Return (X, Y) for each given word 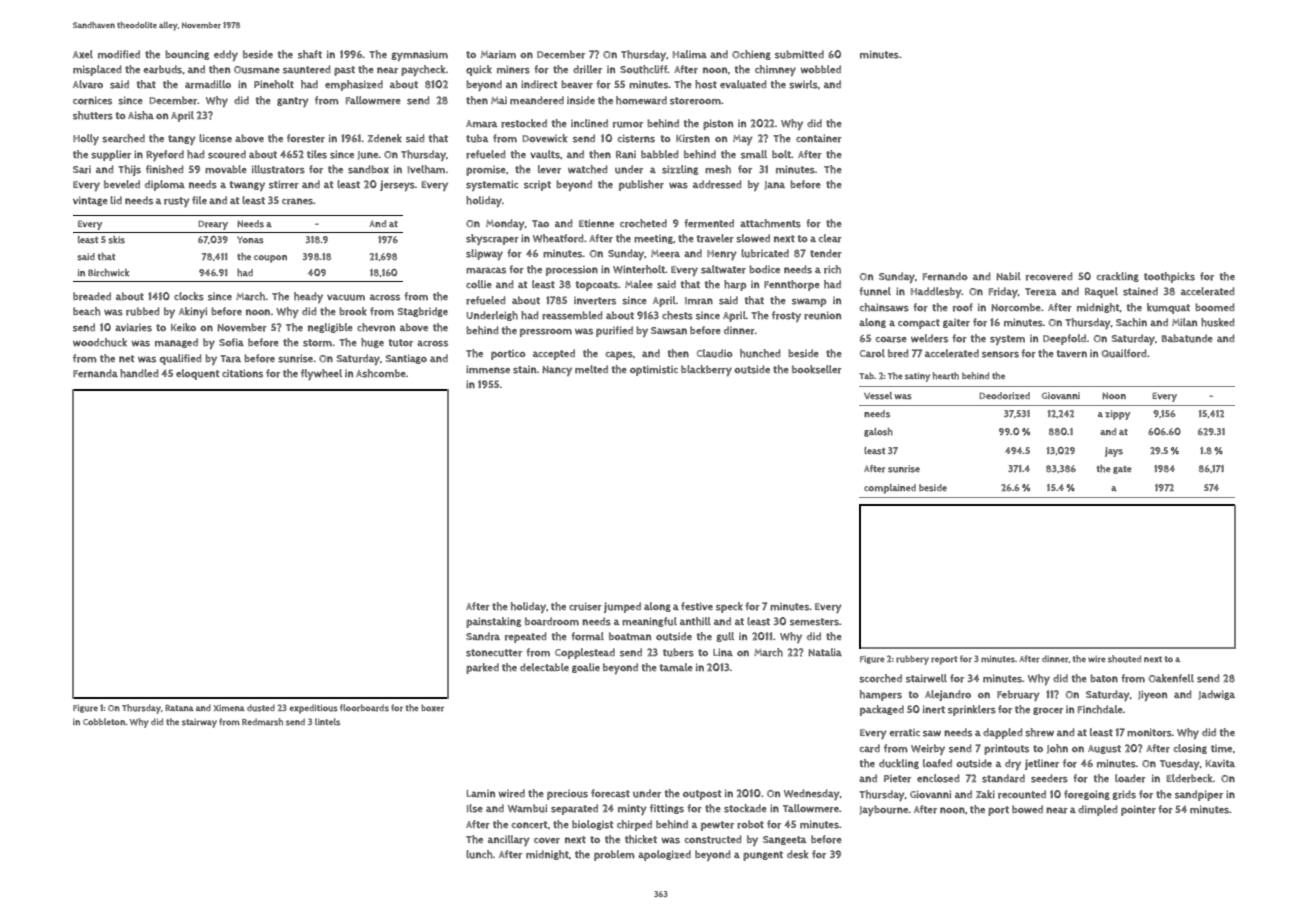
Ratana (179, 708)
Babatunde (1186, 338)
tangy (182, 140)
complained (890, 489)
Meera (665, 254)
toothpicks (1169, 277)
